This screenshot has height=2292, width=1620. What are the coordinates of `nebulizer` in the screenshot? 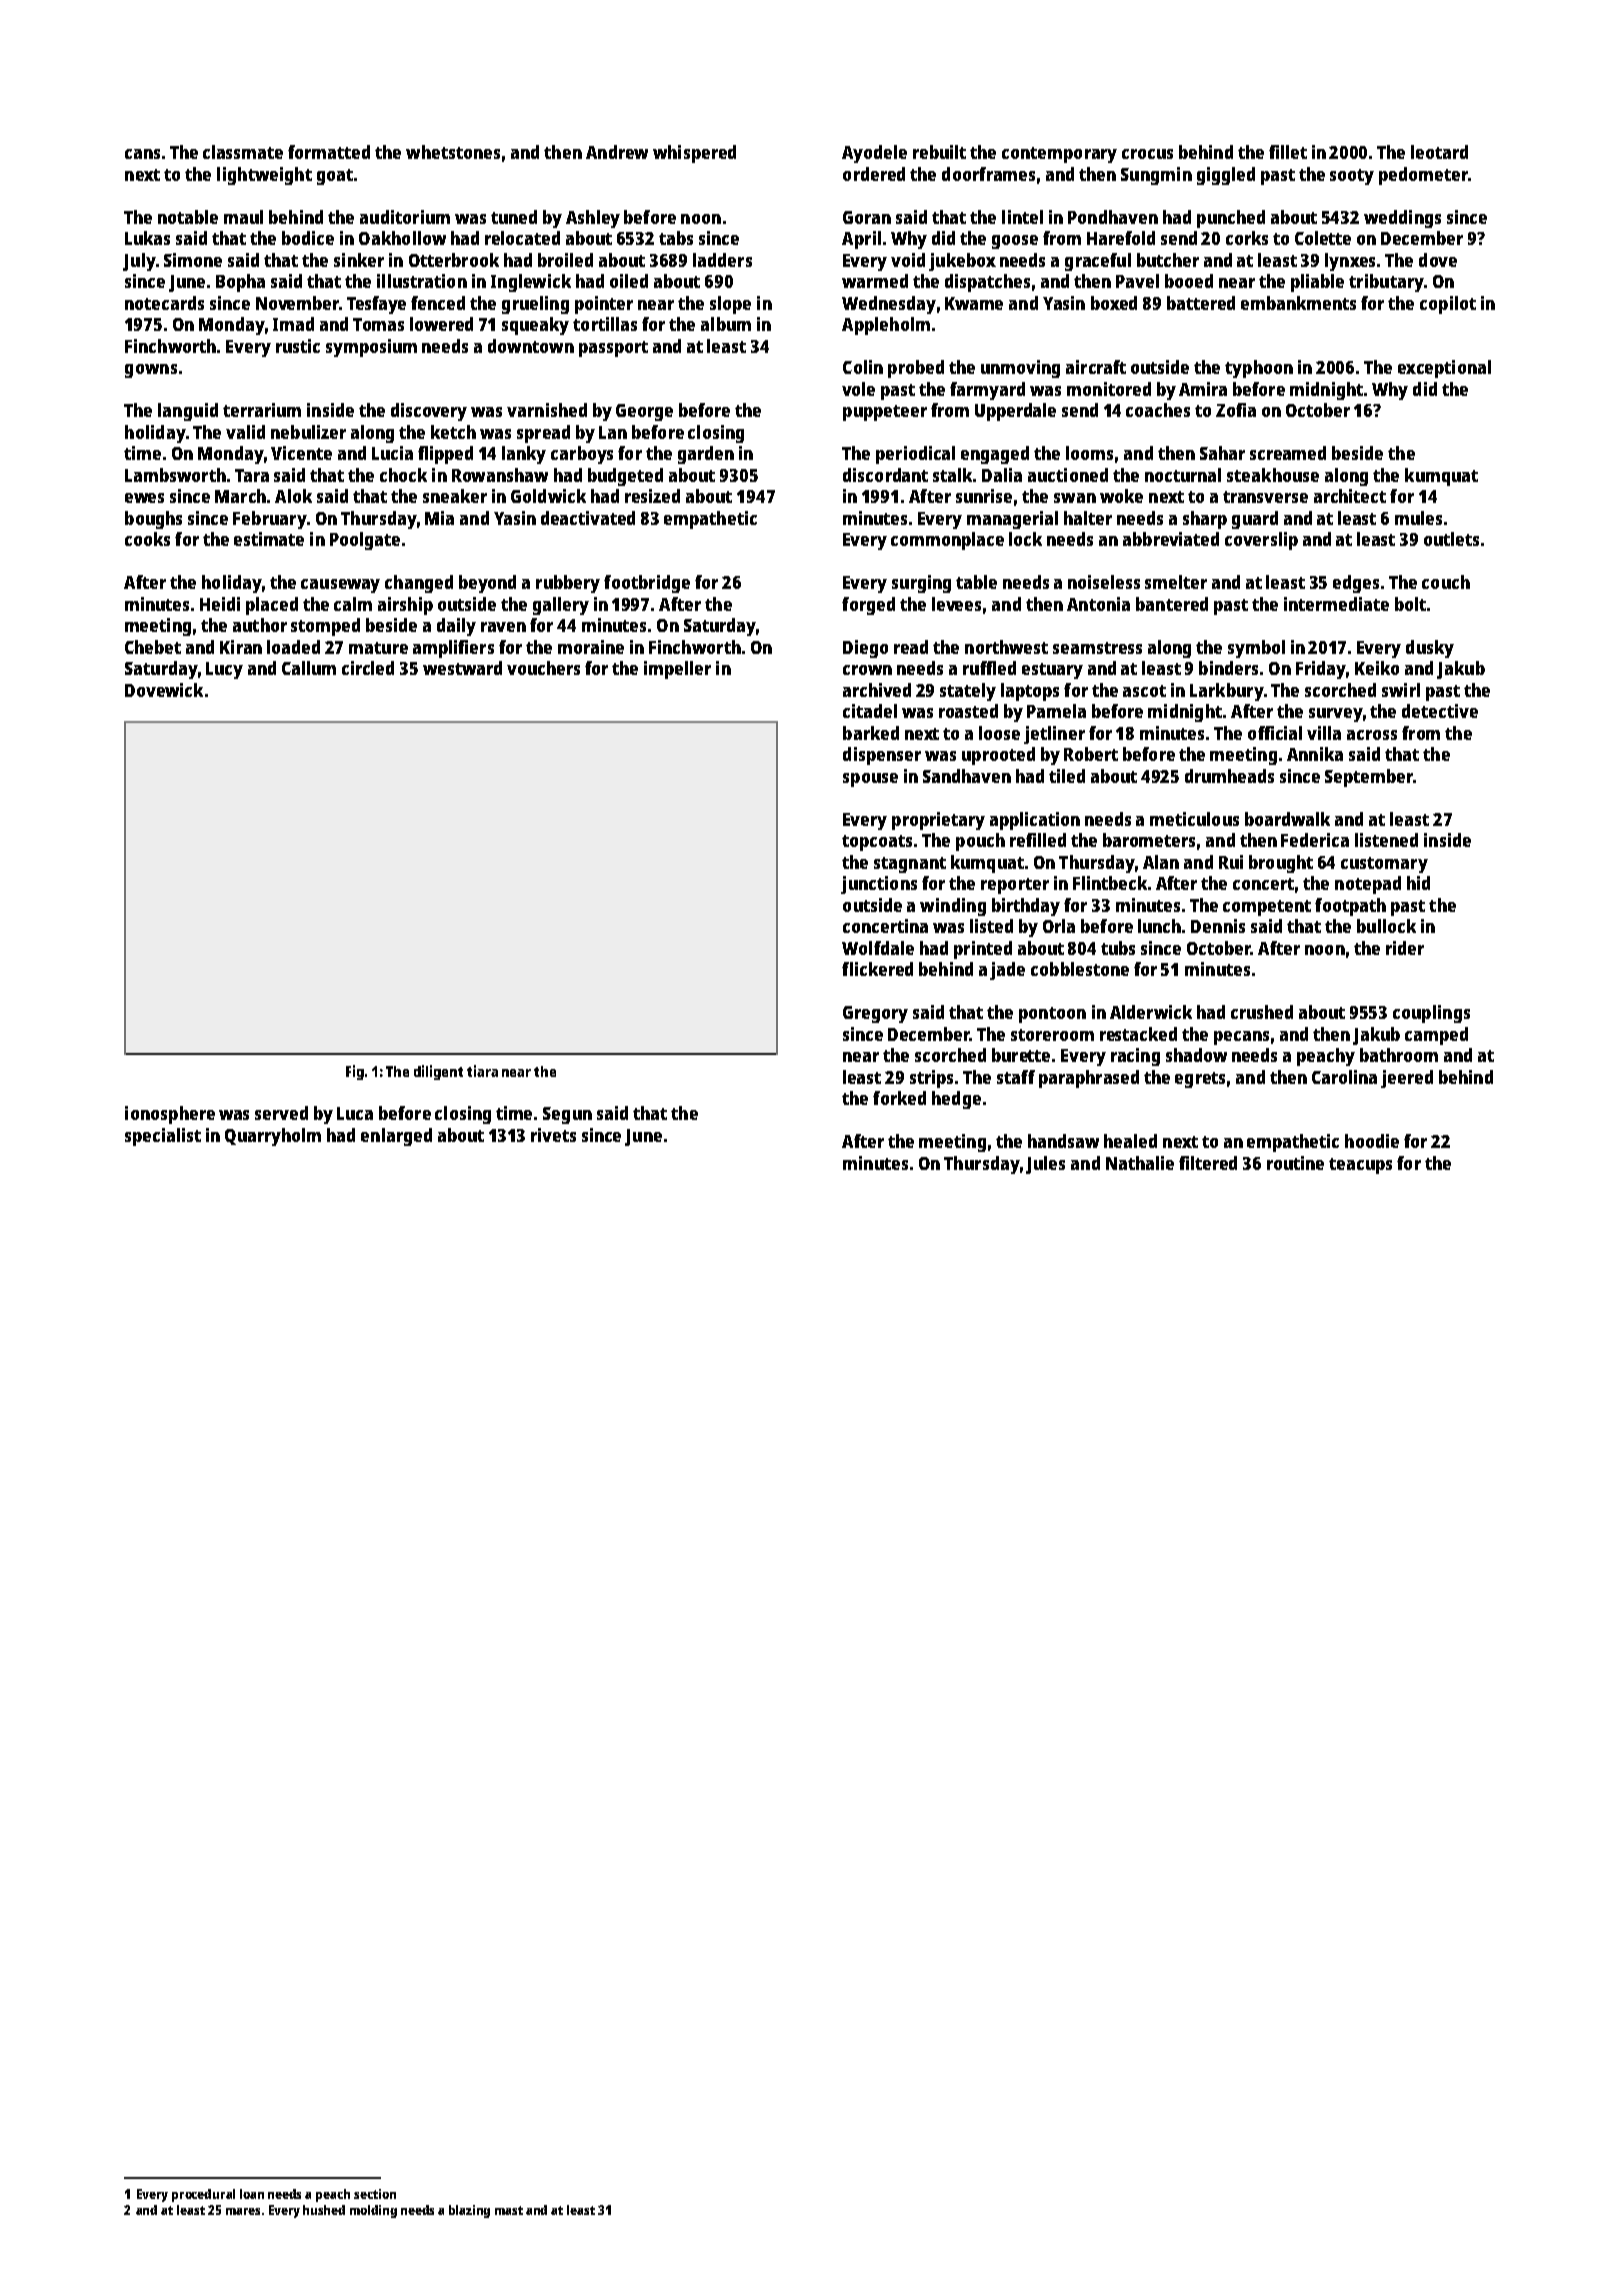 It's located at (308, 432).
